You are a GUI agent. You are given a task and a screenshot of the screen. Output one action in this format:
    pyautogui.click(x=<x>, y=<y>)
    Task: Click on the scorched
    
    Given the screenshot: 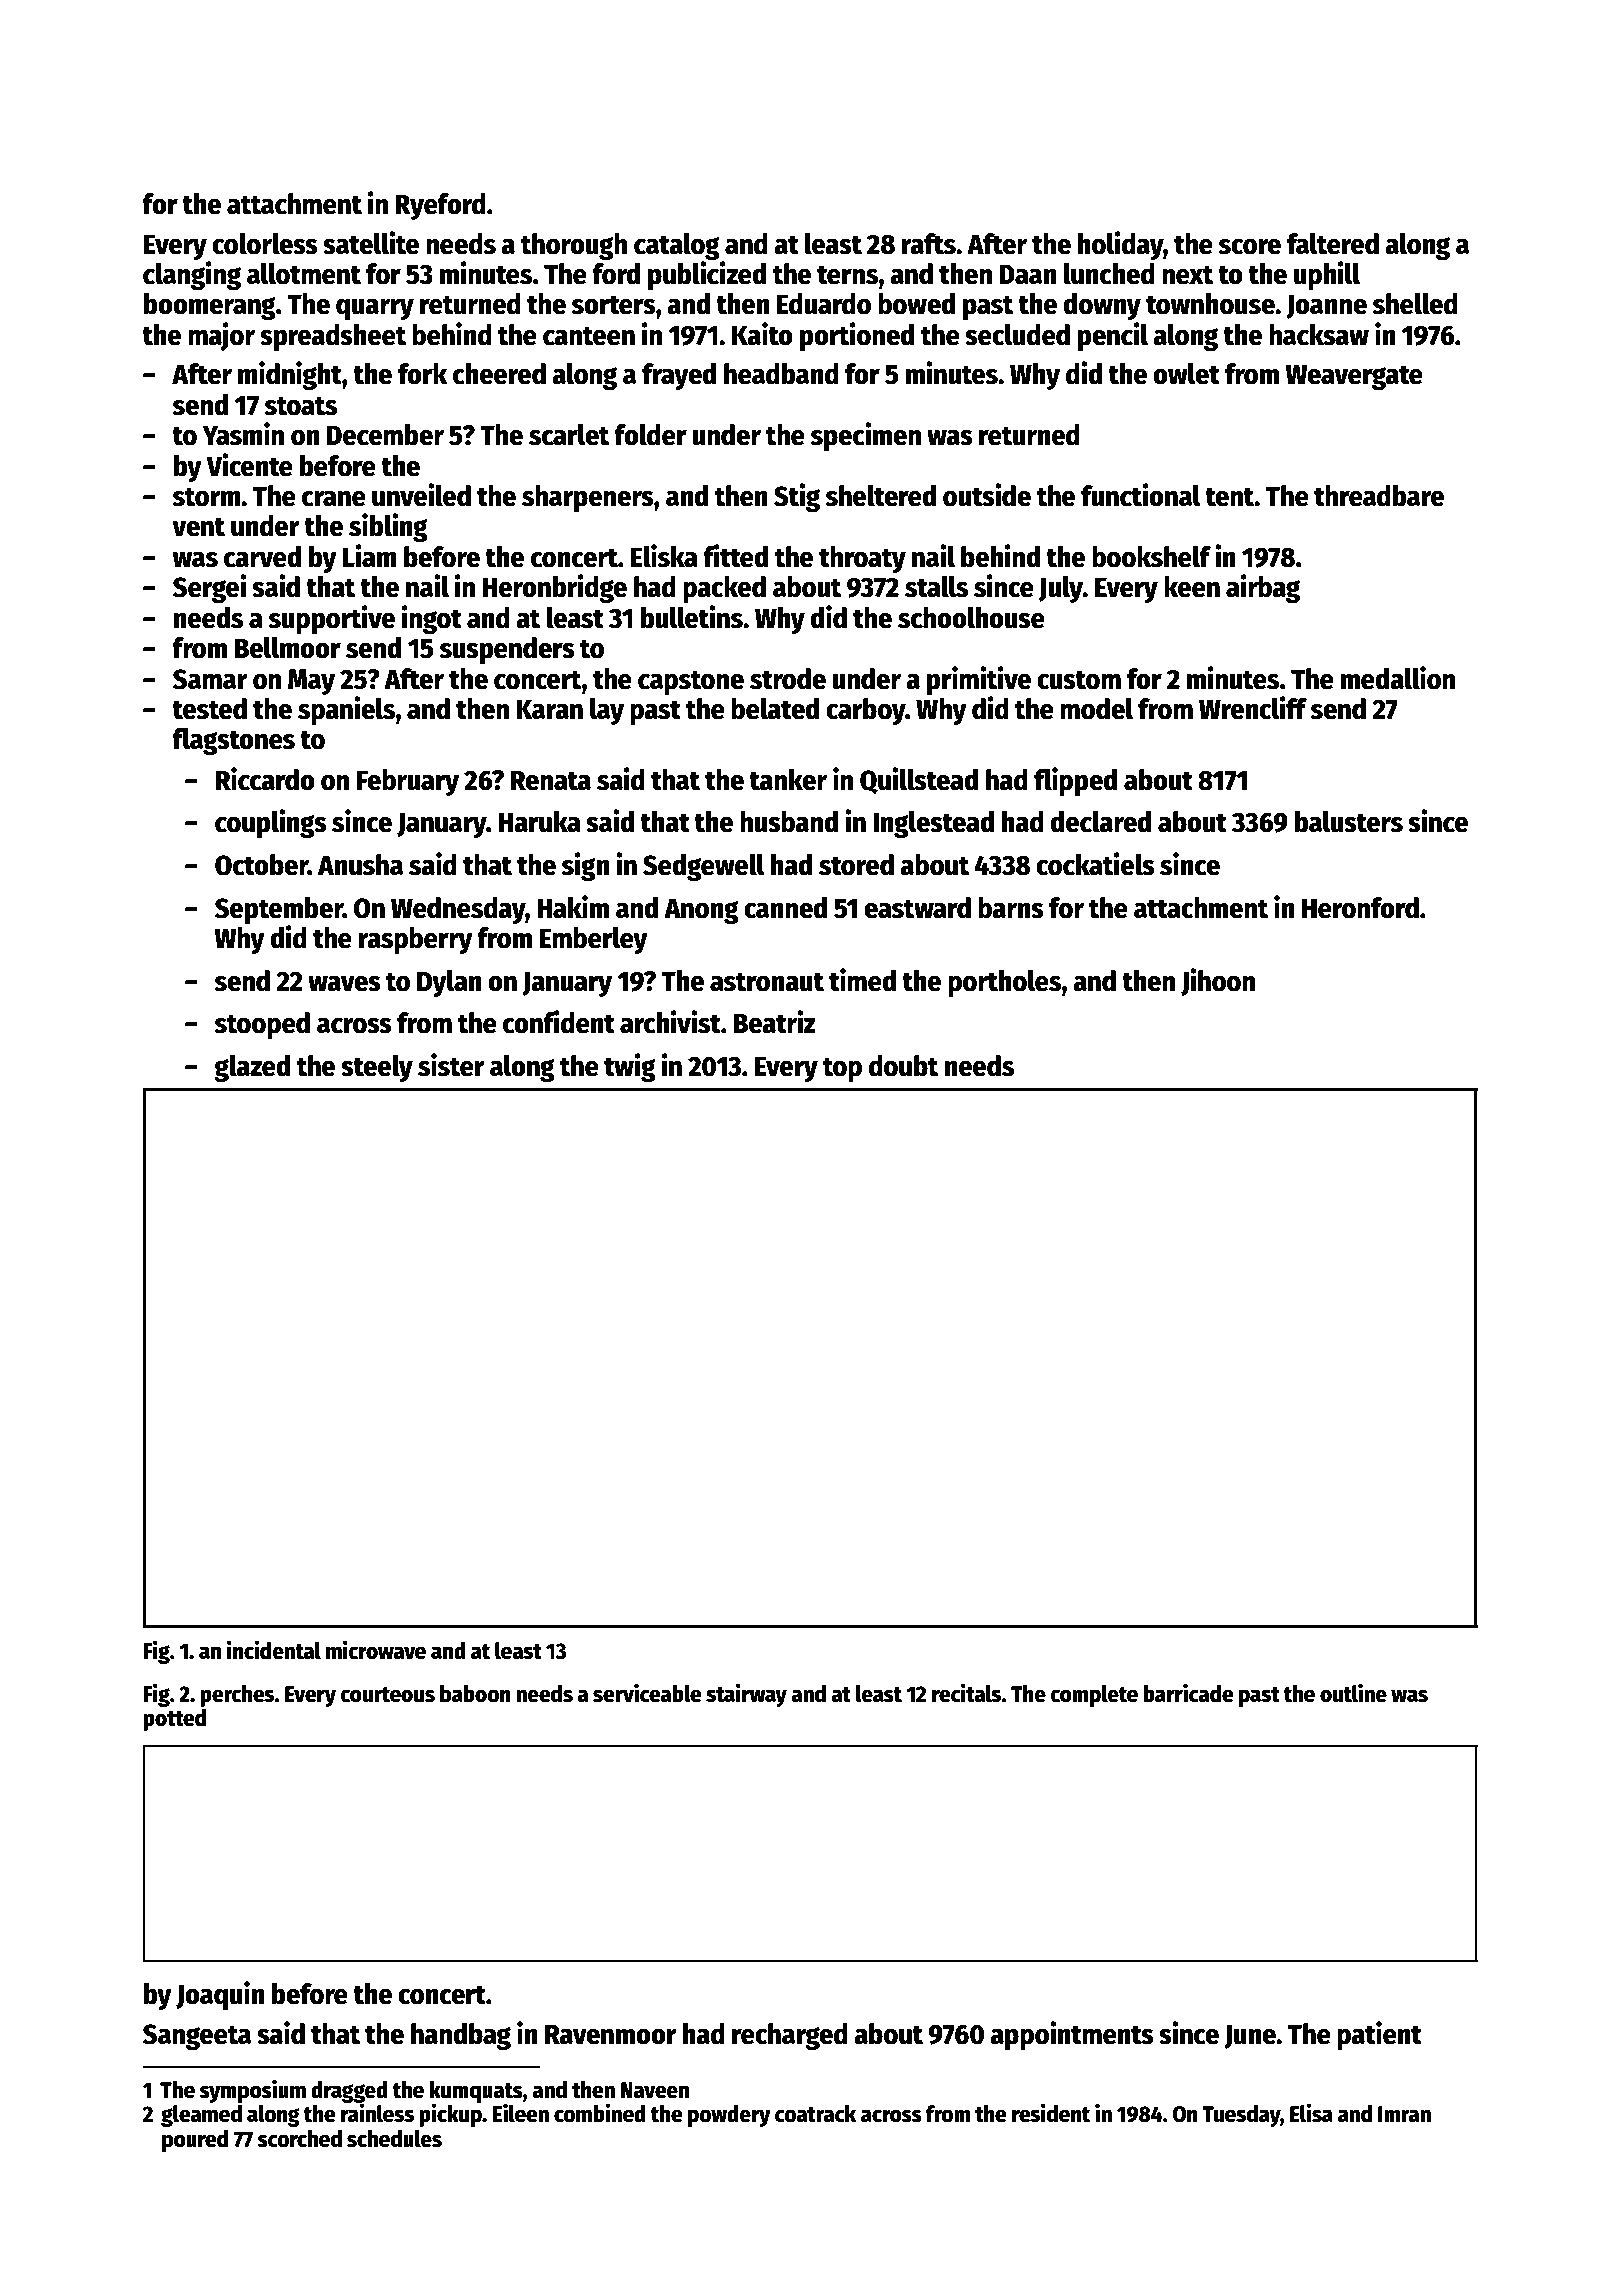 What is the action you would take?
    pyautogui.click(x=299, y=2139)
